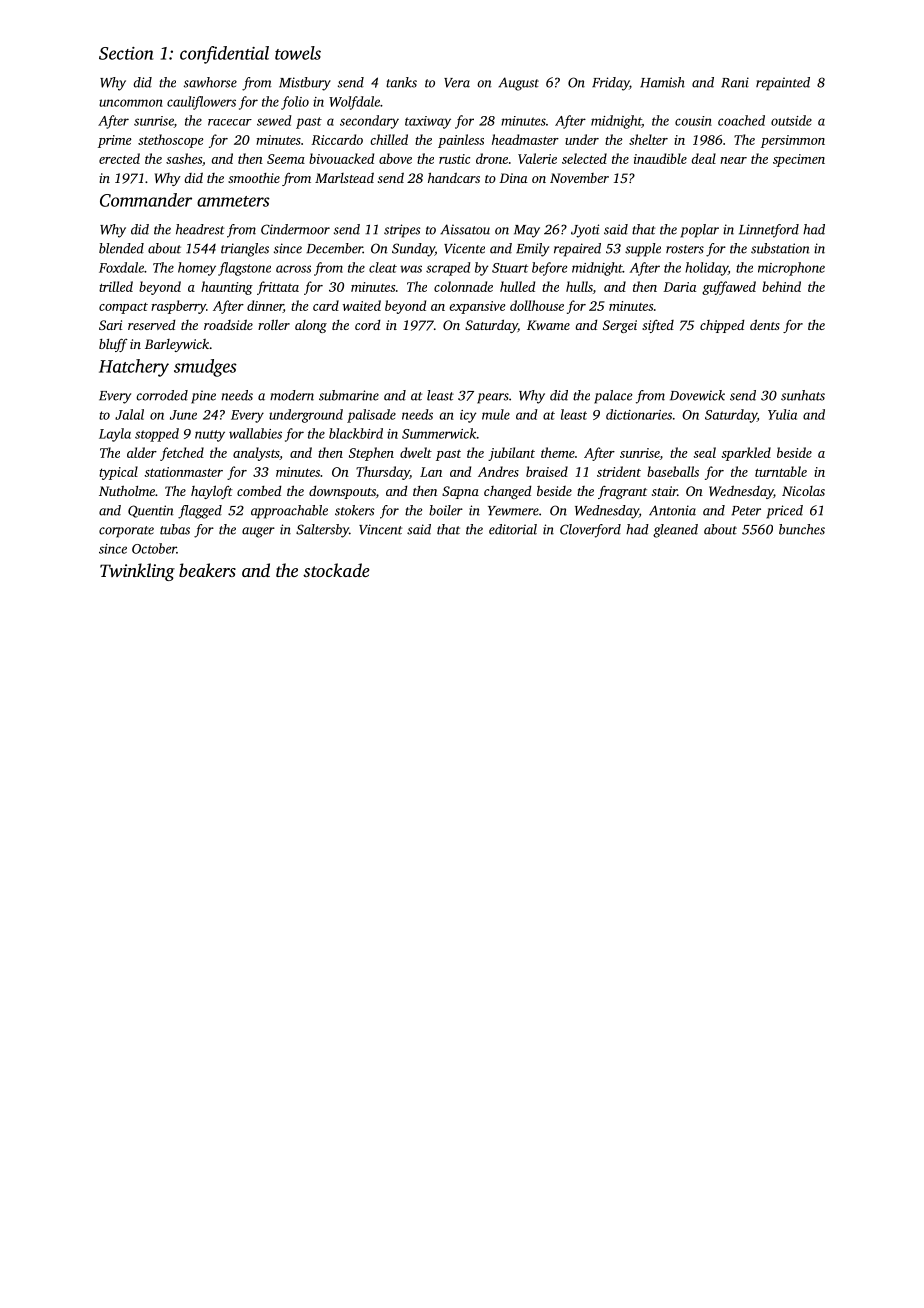  Describe the element at coordinates (675, 531) in the page. I see `gleaned` at that location.
